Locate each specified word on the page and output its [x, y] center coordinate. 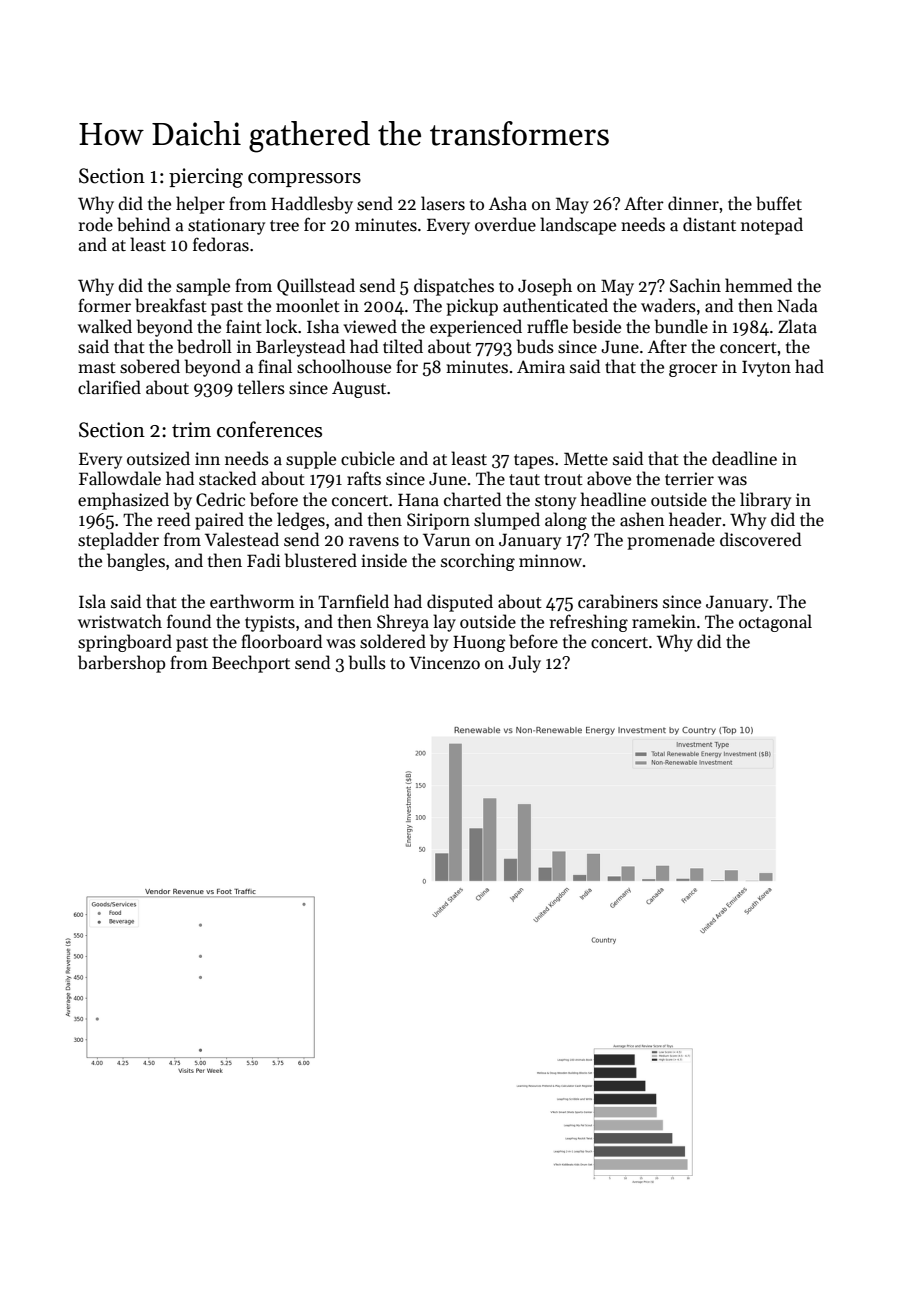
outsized [158, 458]
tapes [534, 461]
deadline [744, 458]
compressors [304, 180]
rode [96, 224]
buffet [779, 203]
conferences [269, 429]
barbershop [121, 664]
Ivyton [766, 368]
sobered [150, 366]
